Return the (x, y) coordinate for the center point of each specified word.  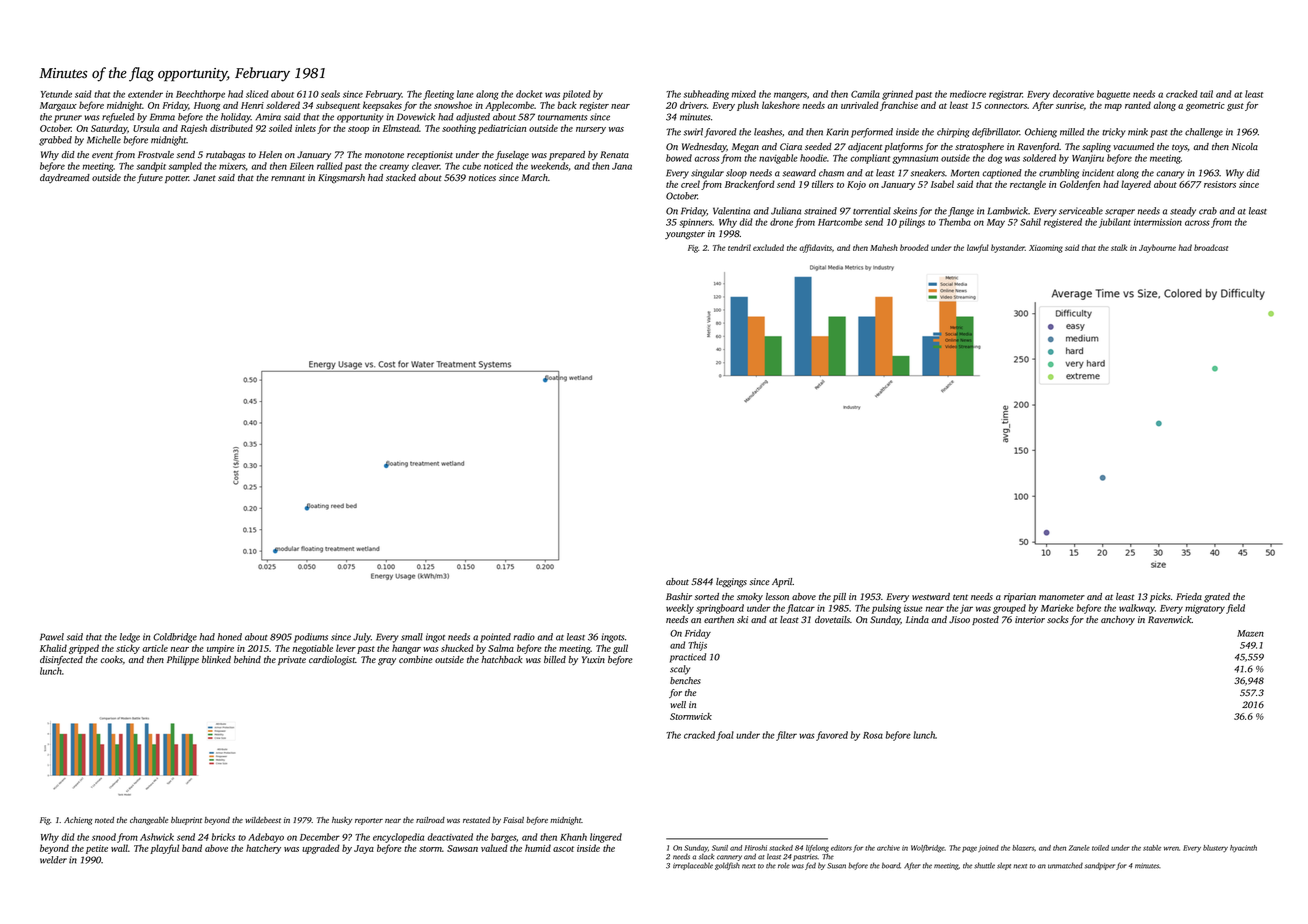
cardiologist (332, 661)
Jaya (364, 849)
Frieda (1189, 596)
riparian (1020, 597)
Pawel (52, 637)
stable (1152, 848)
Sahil (1030, 222)
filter (786, 736)
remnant (288, 178)
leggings (731, 583)
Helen (270, 154)
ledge (130, 638)
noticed (498, 166)
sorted (706, 596)
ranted (1138, 105)
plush (748, 106)
